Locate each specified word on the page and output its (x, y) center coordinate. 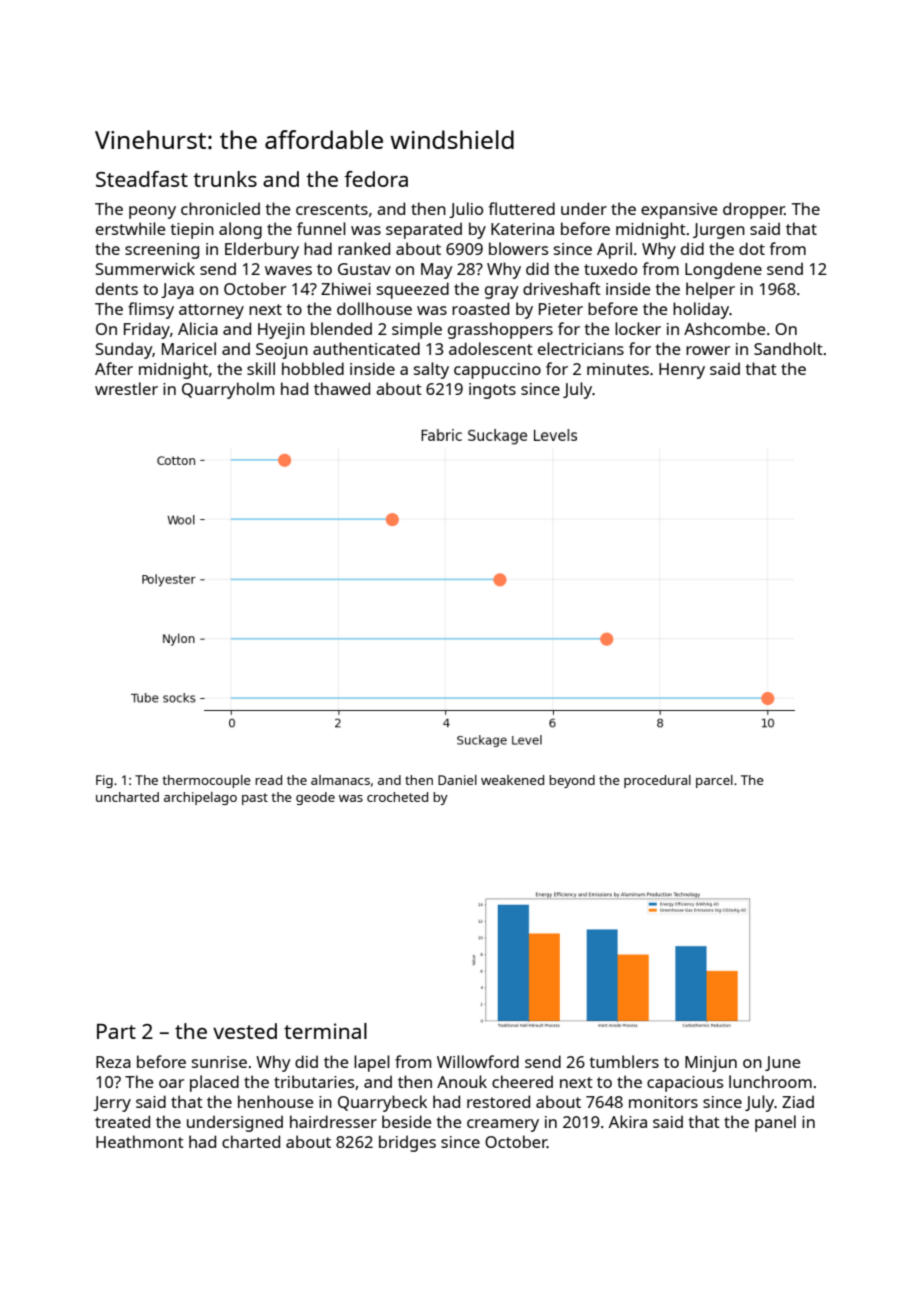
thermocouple (206, 781)
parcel (714, 781)
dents (117, 288)
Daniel (457, 780)
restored (498, 1101)
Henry (682, 371)
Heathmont (140, 1141)
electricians (581, 348)
